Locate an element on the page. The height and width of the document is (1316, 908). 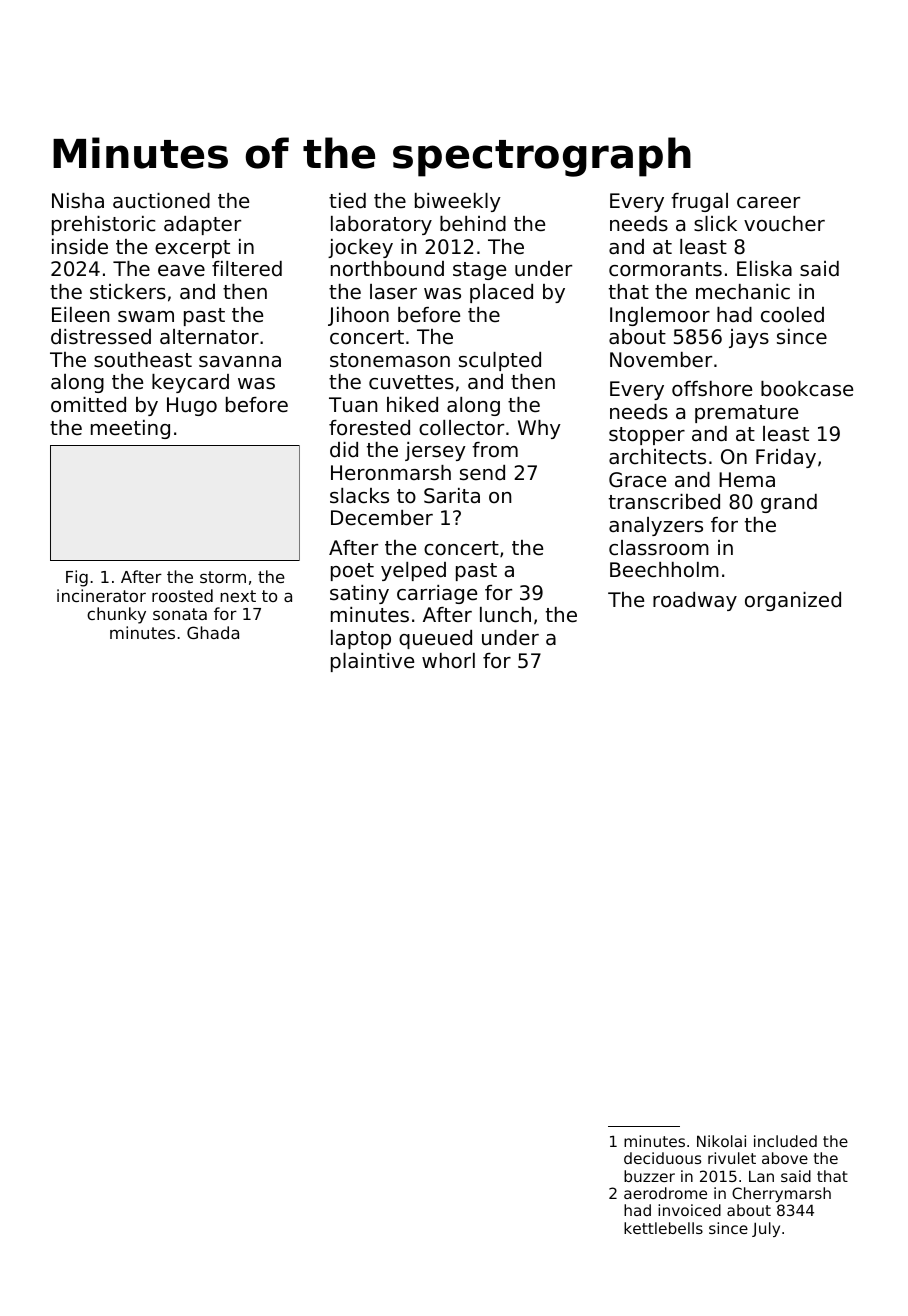
sculpted is located at coordinates (500, 361).
